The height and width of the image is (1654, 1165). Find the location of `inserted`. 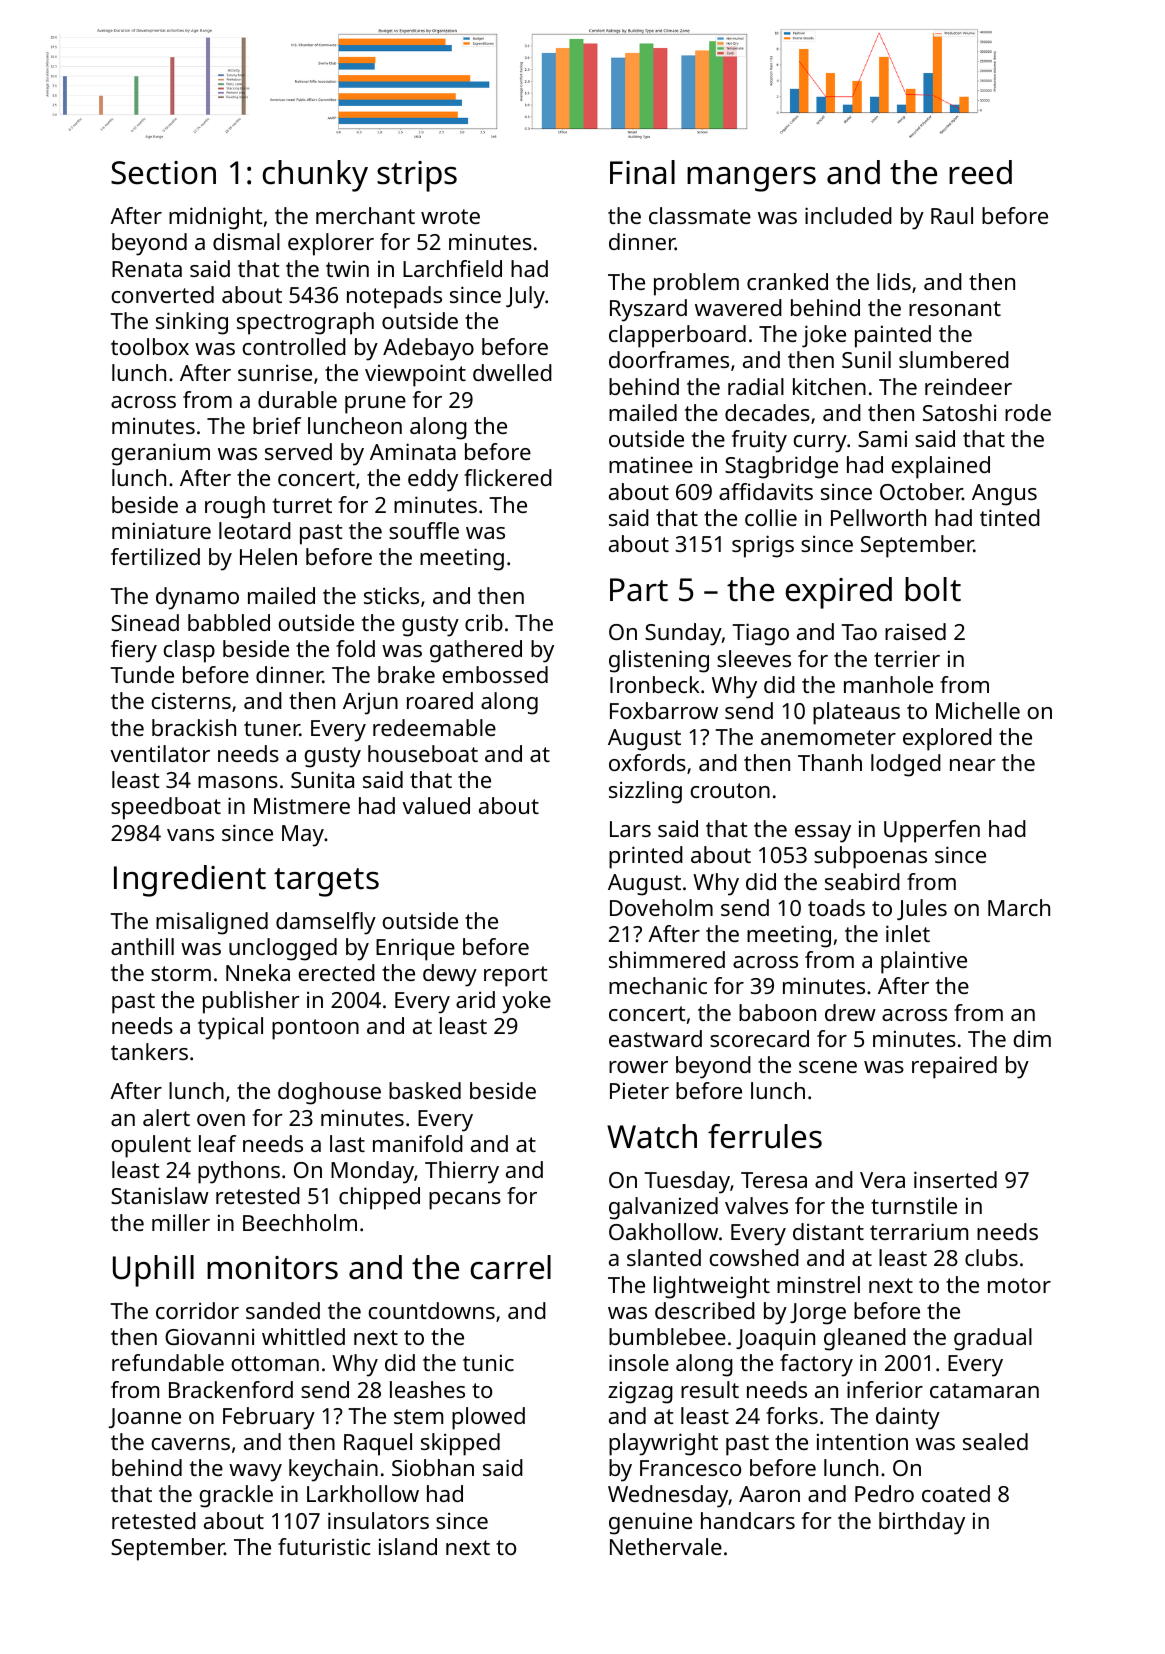

inserted is located at coordinates (955, 1179).
